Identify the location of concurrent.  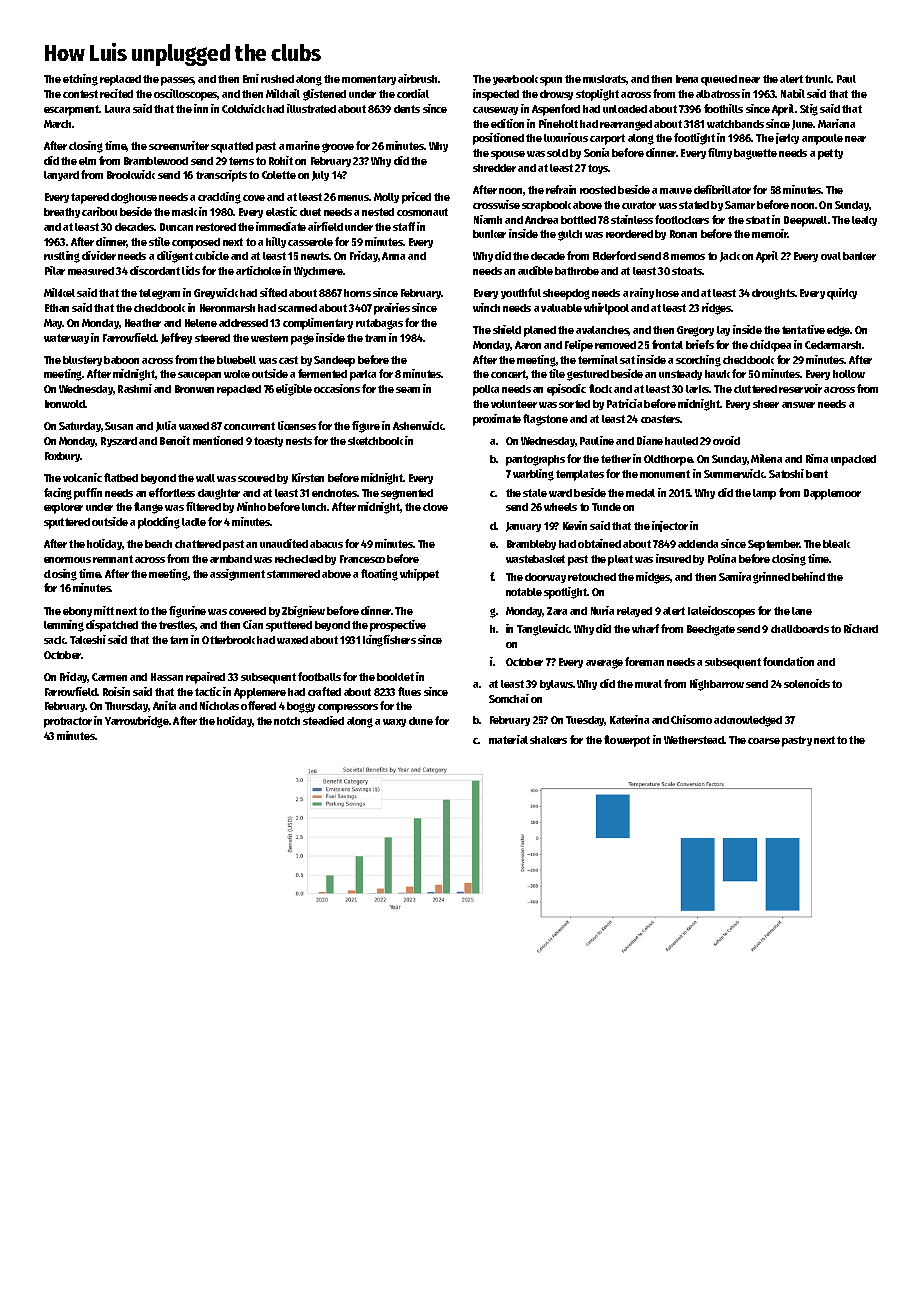
(249, 426).
